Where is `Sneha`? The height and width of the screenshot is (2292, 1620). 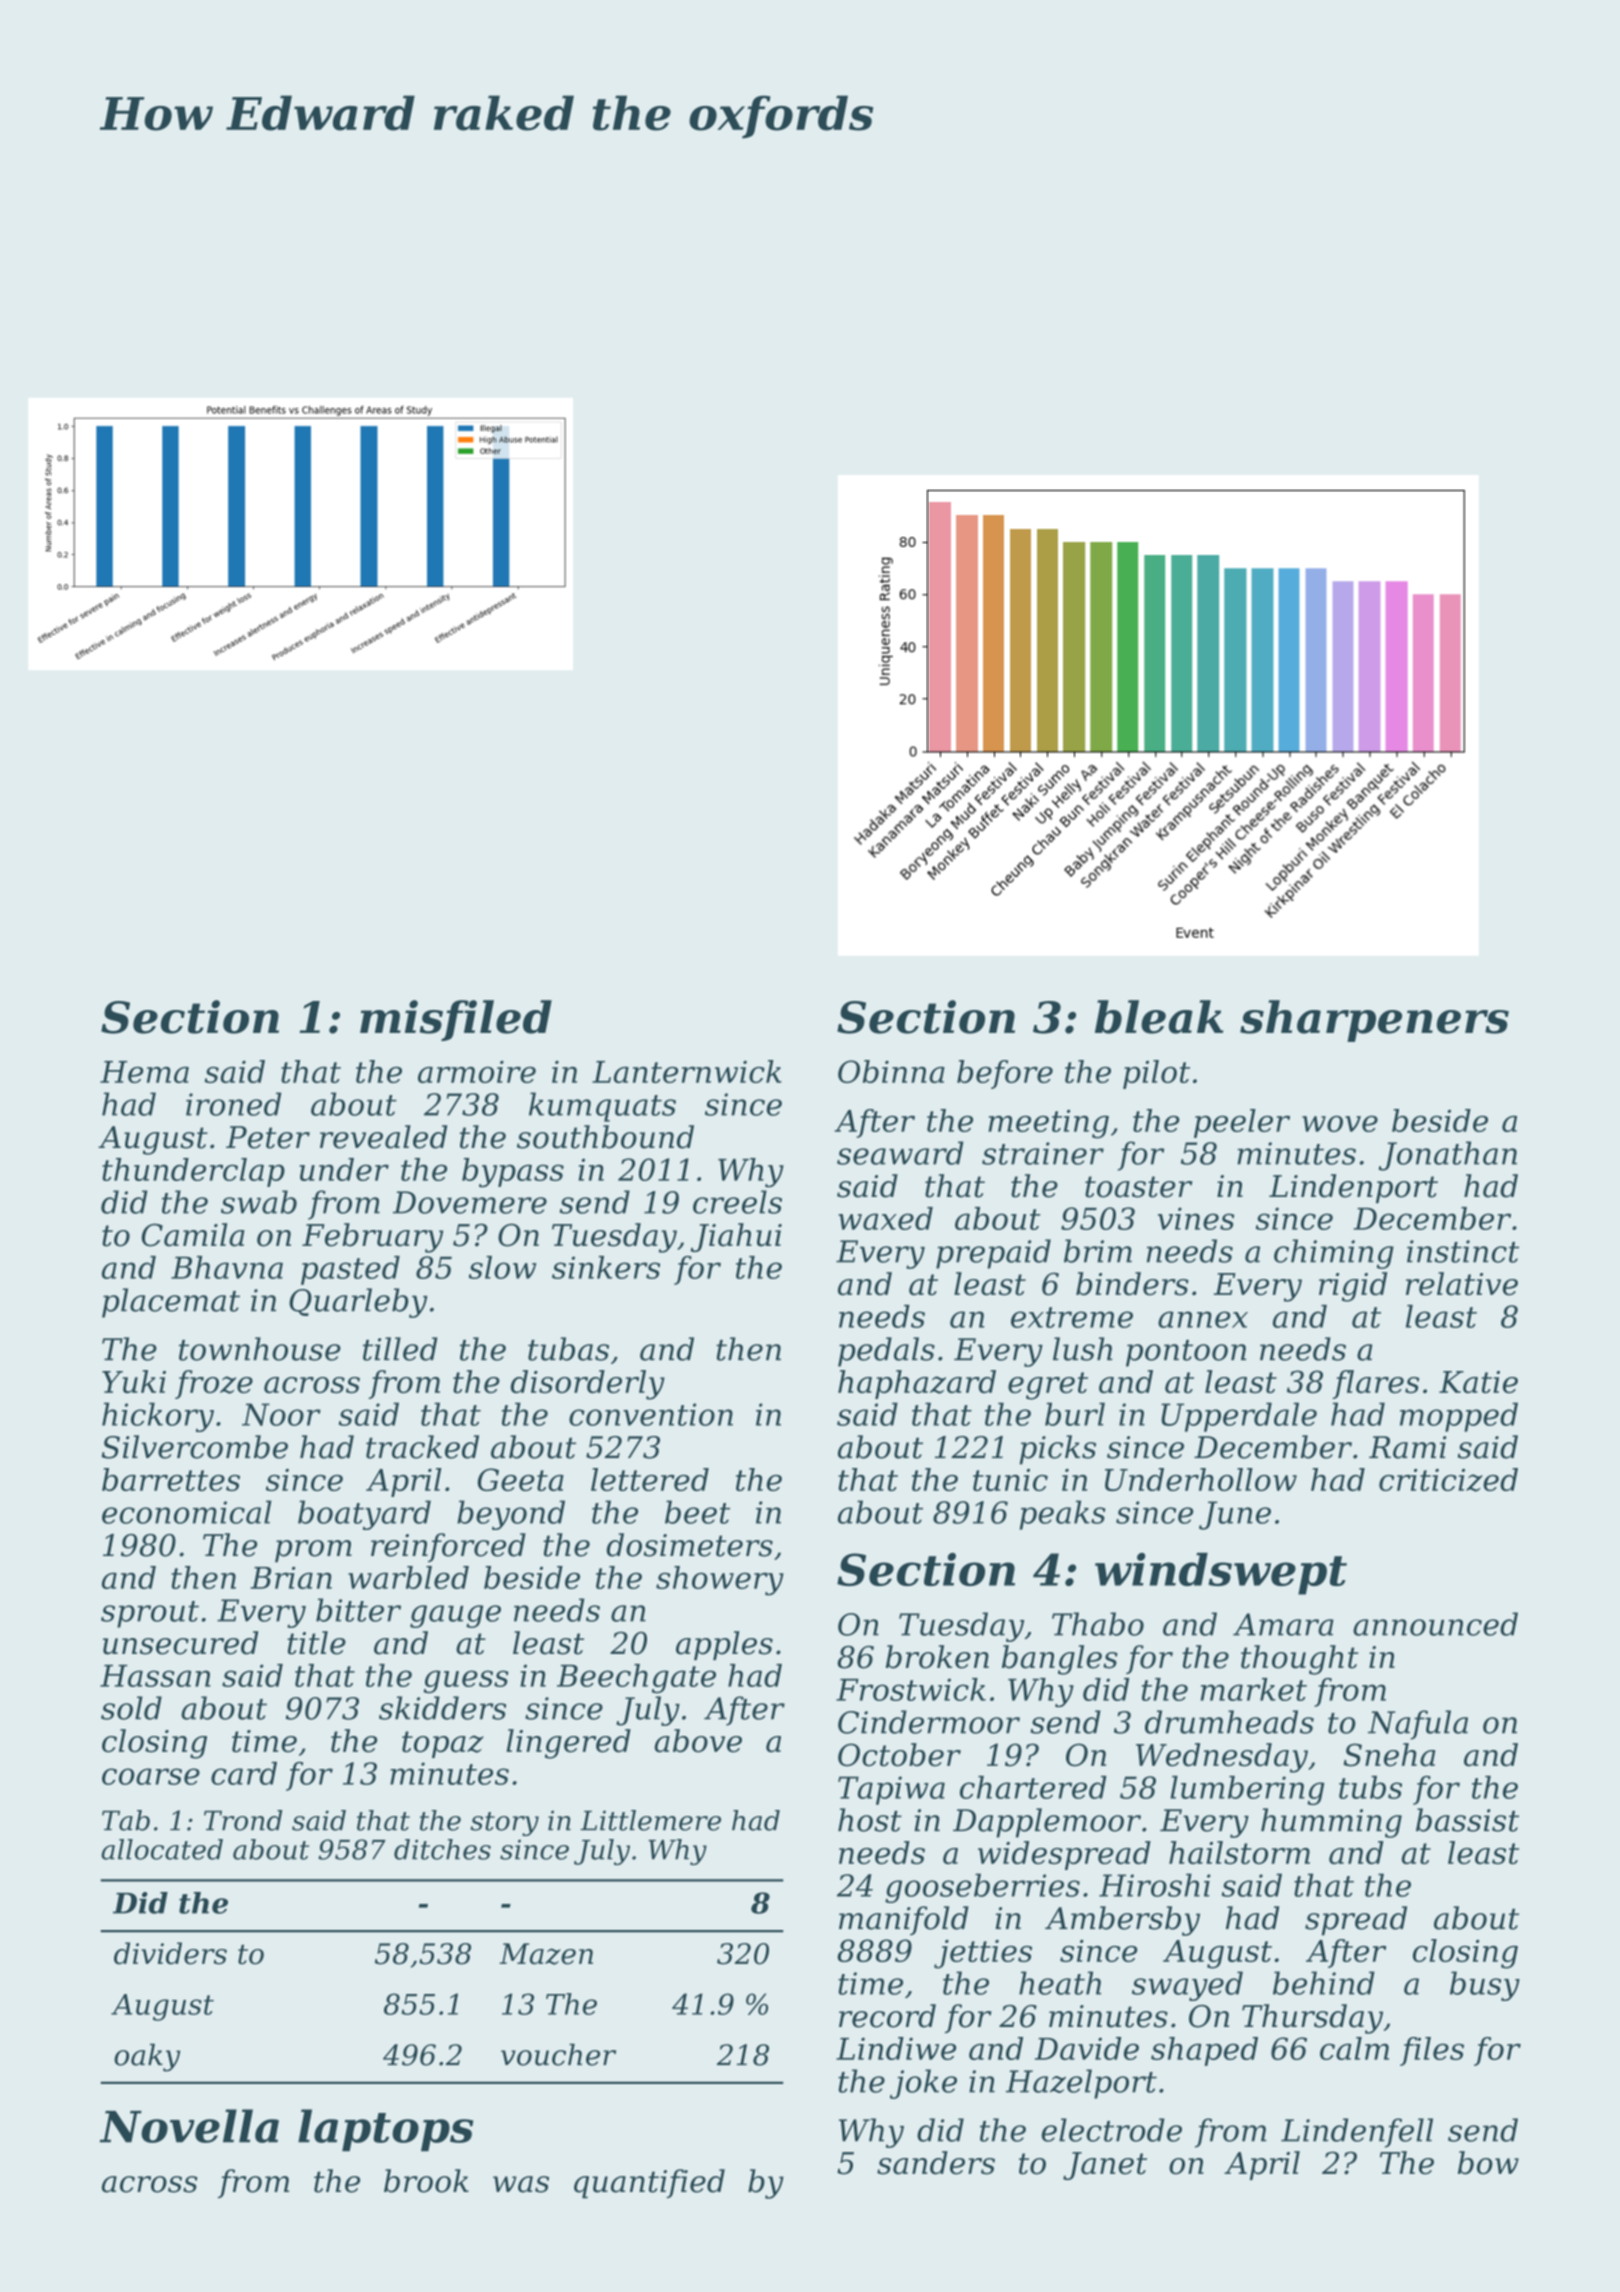
Sneha is located at coordinates (1389, 1755).
